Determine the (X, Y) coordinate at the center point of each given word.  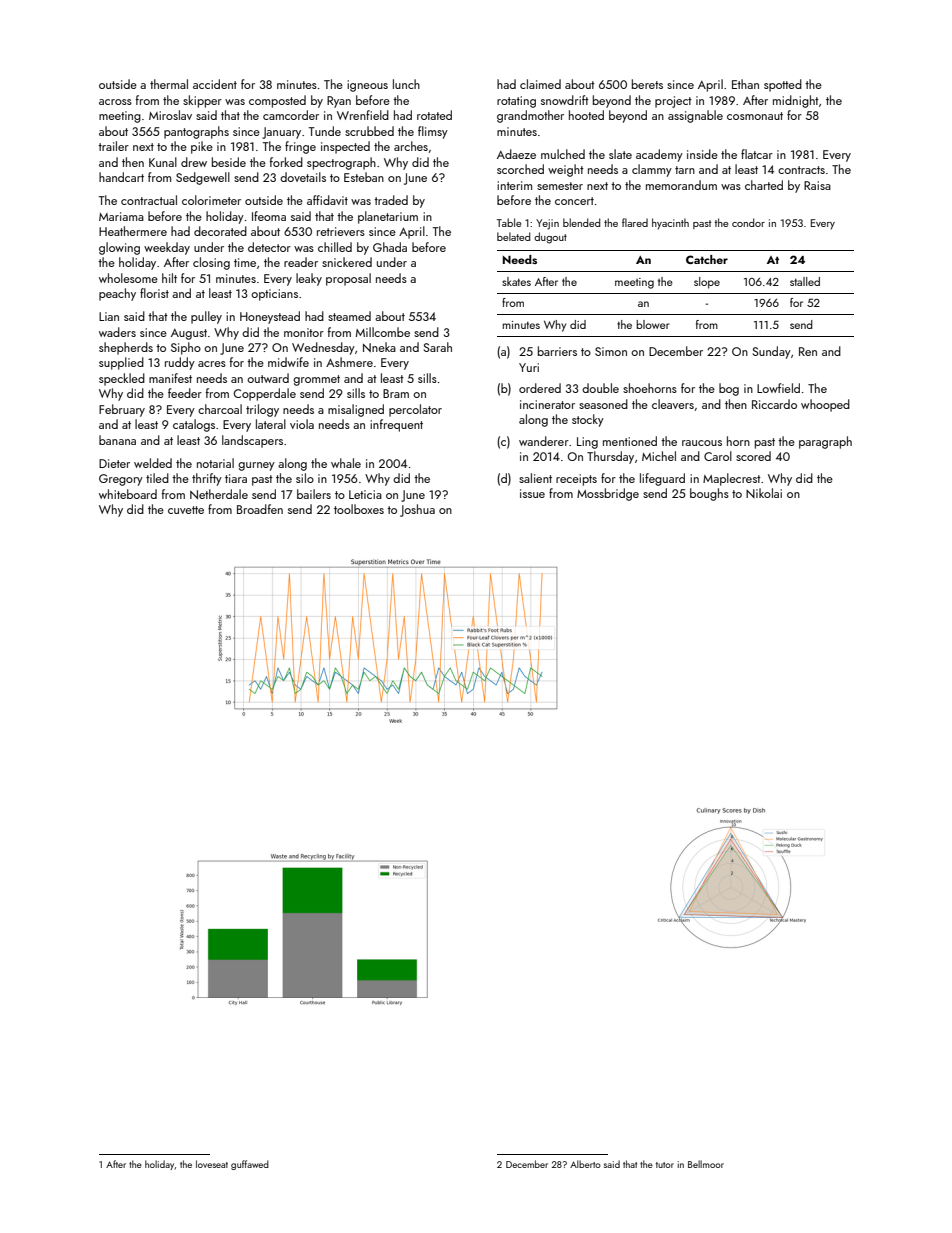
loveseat (212, 1164)
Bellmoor (706, 1164)
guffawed (250, 1165)
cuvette (186, 510)
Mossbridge (608, 494)
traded (391, 200)
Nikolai (764, 493)
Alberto (585, 1164)
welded (153, 463)
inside (702, 154)
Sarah (438, 347)
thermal (169, 84)
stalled (805, 281)
